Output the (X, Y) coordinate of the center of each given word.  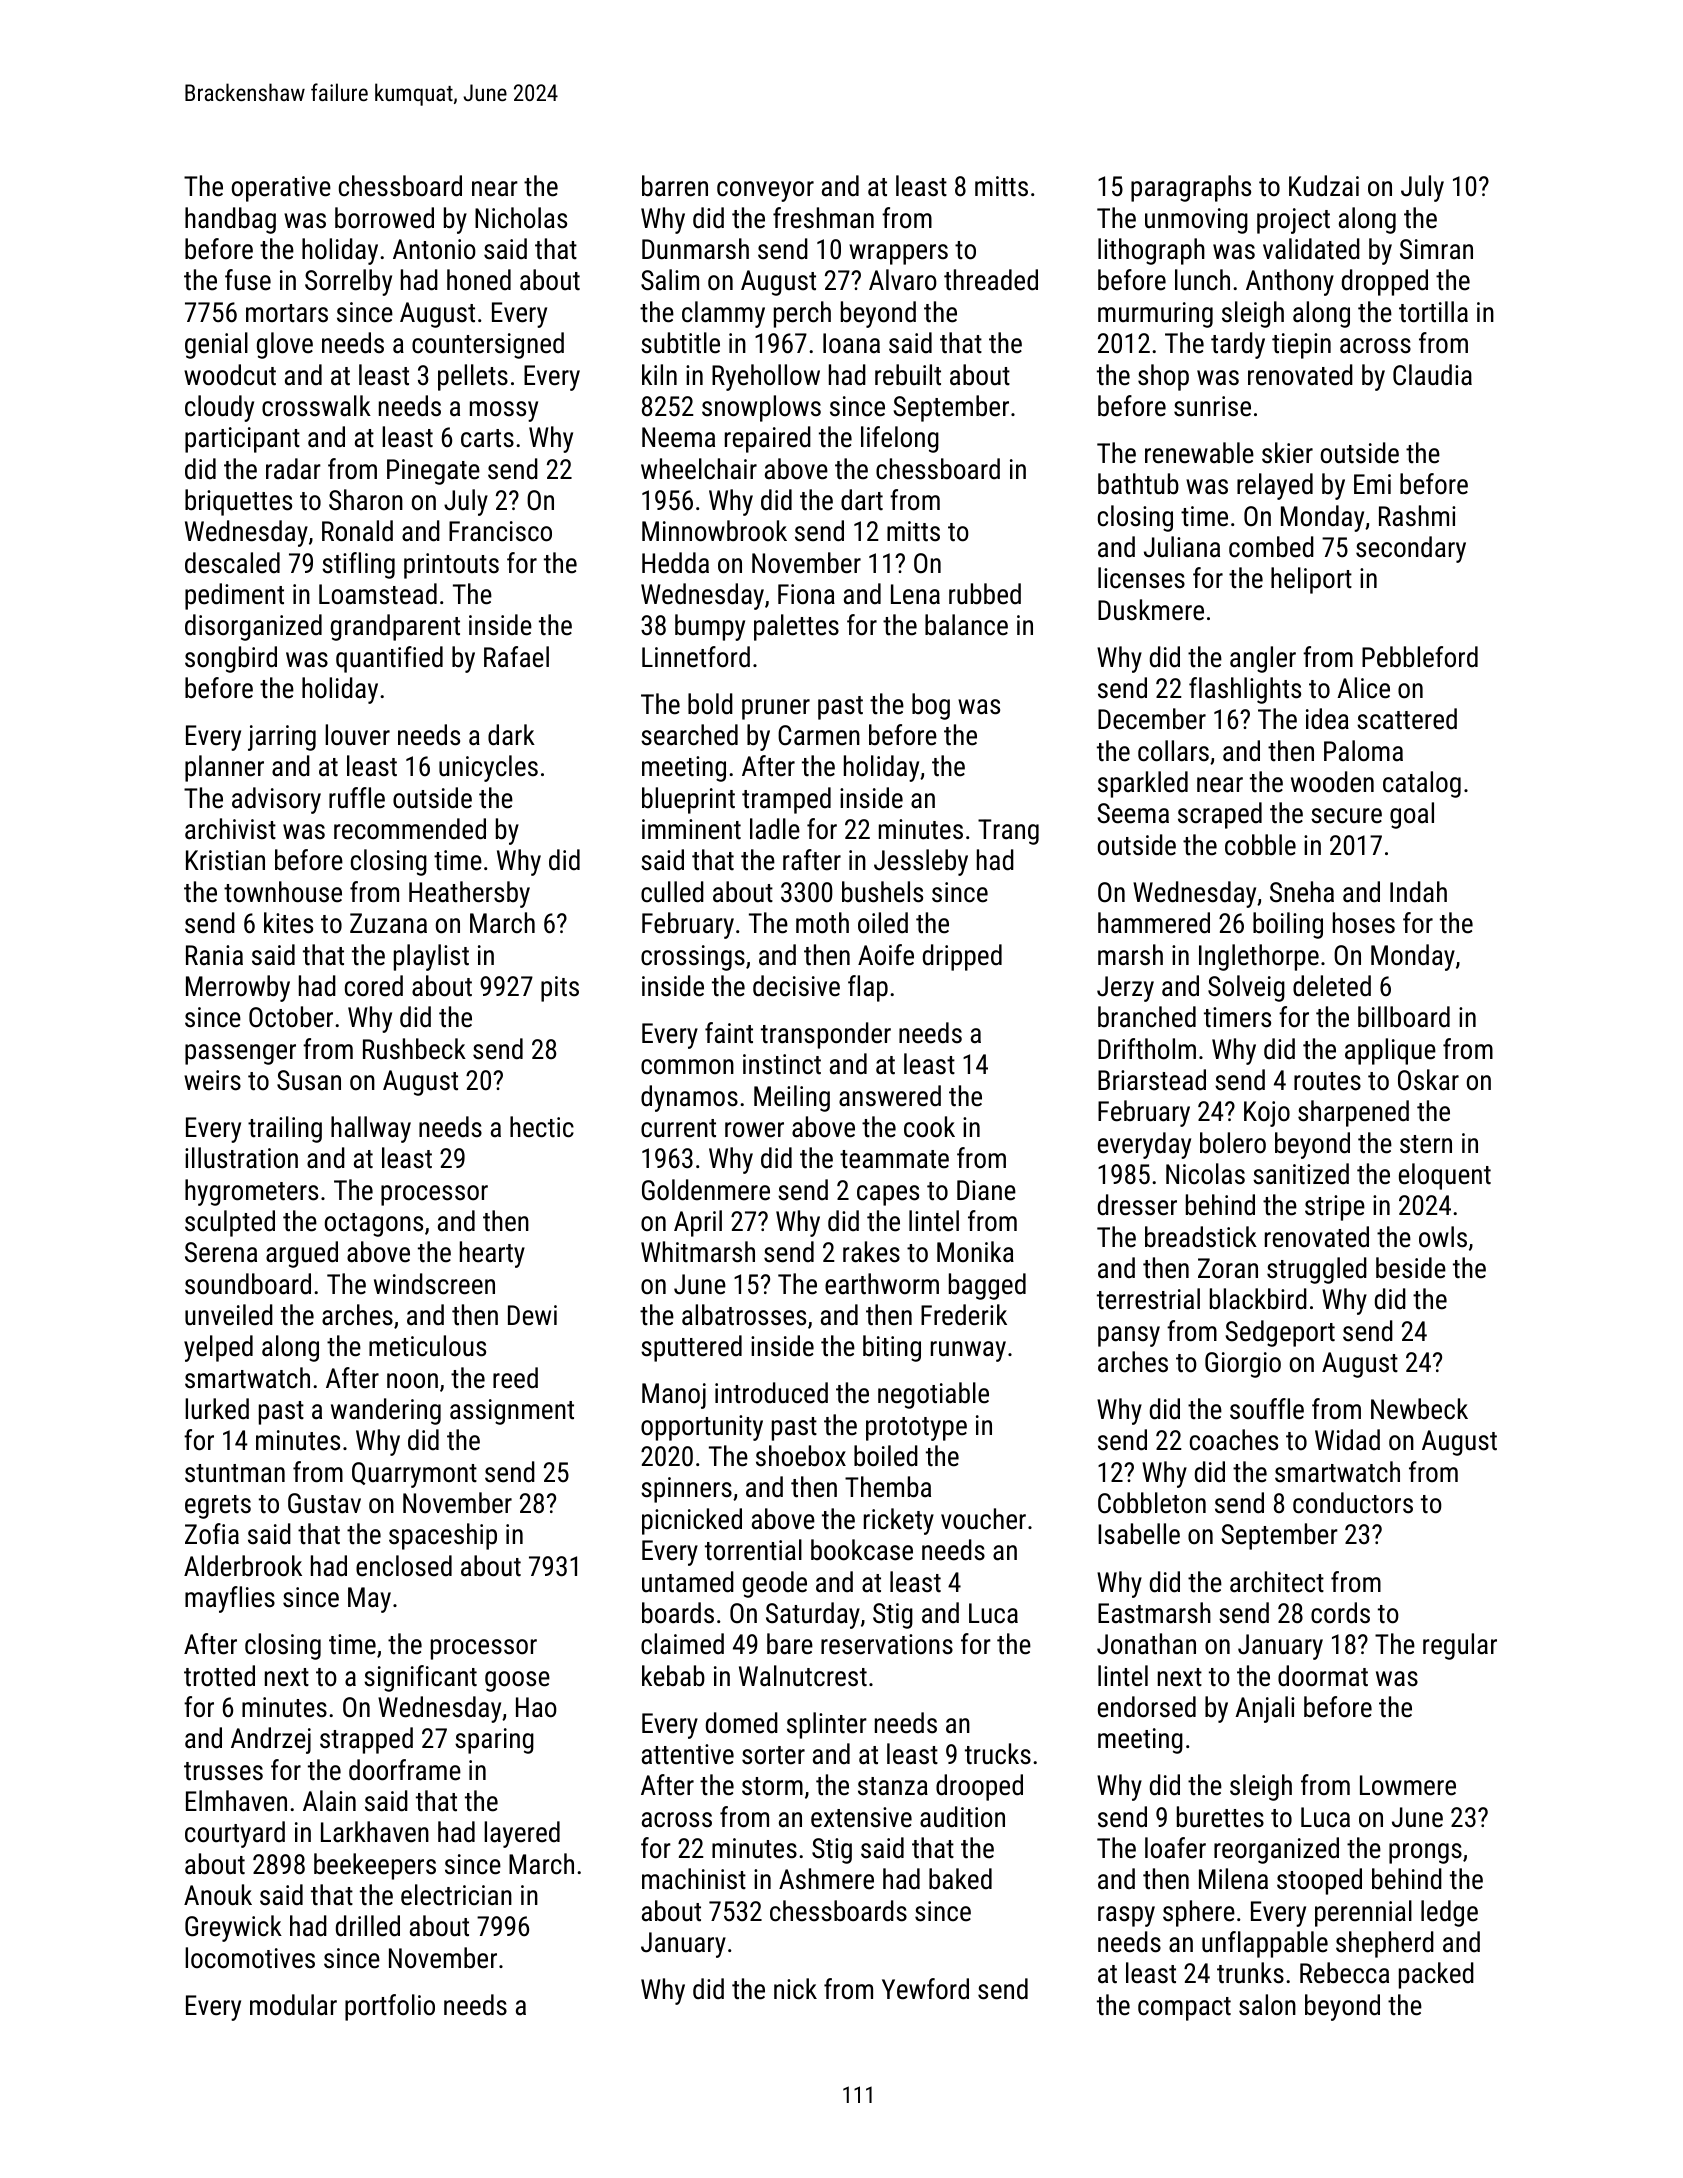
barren (675, 186)
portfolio (390, 2007)
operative (281, 189)
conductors (1353, 1503)
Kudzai (1324, 186)
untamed (688, 1582)
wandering (386, 1411)
